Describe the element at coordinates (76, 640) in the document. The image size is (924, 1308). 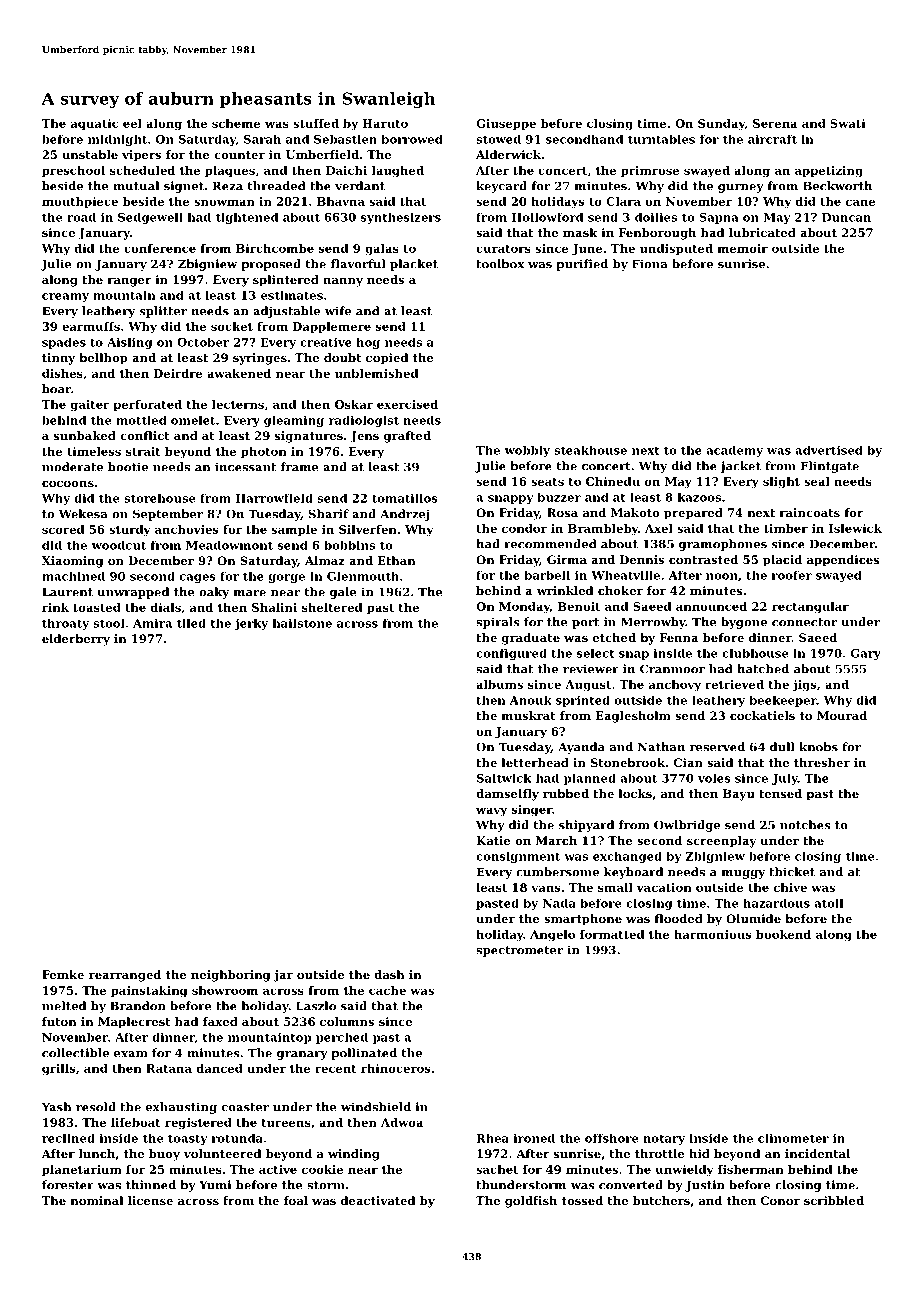
I see `elderberry` at that location.
